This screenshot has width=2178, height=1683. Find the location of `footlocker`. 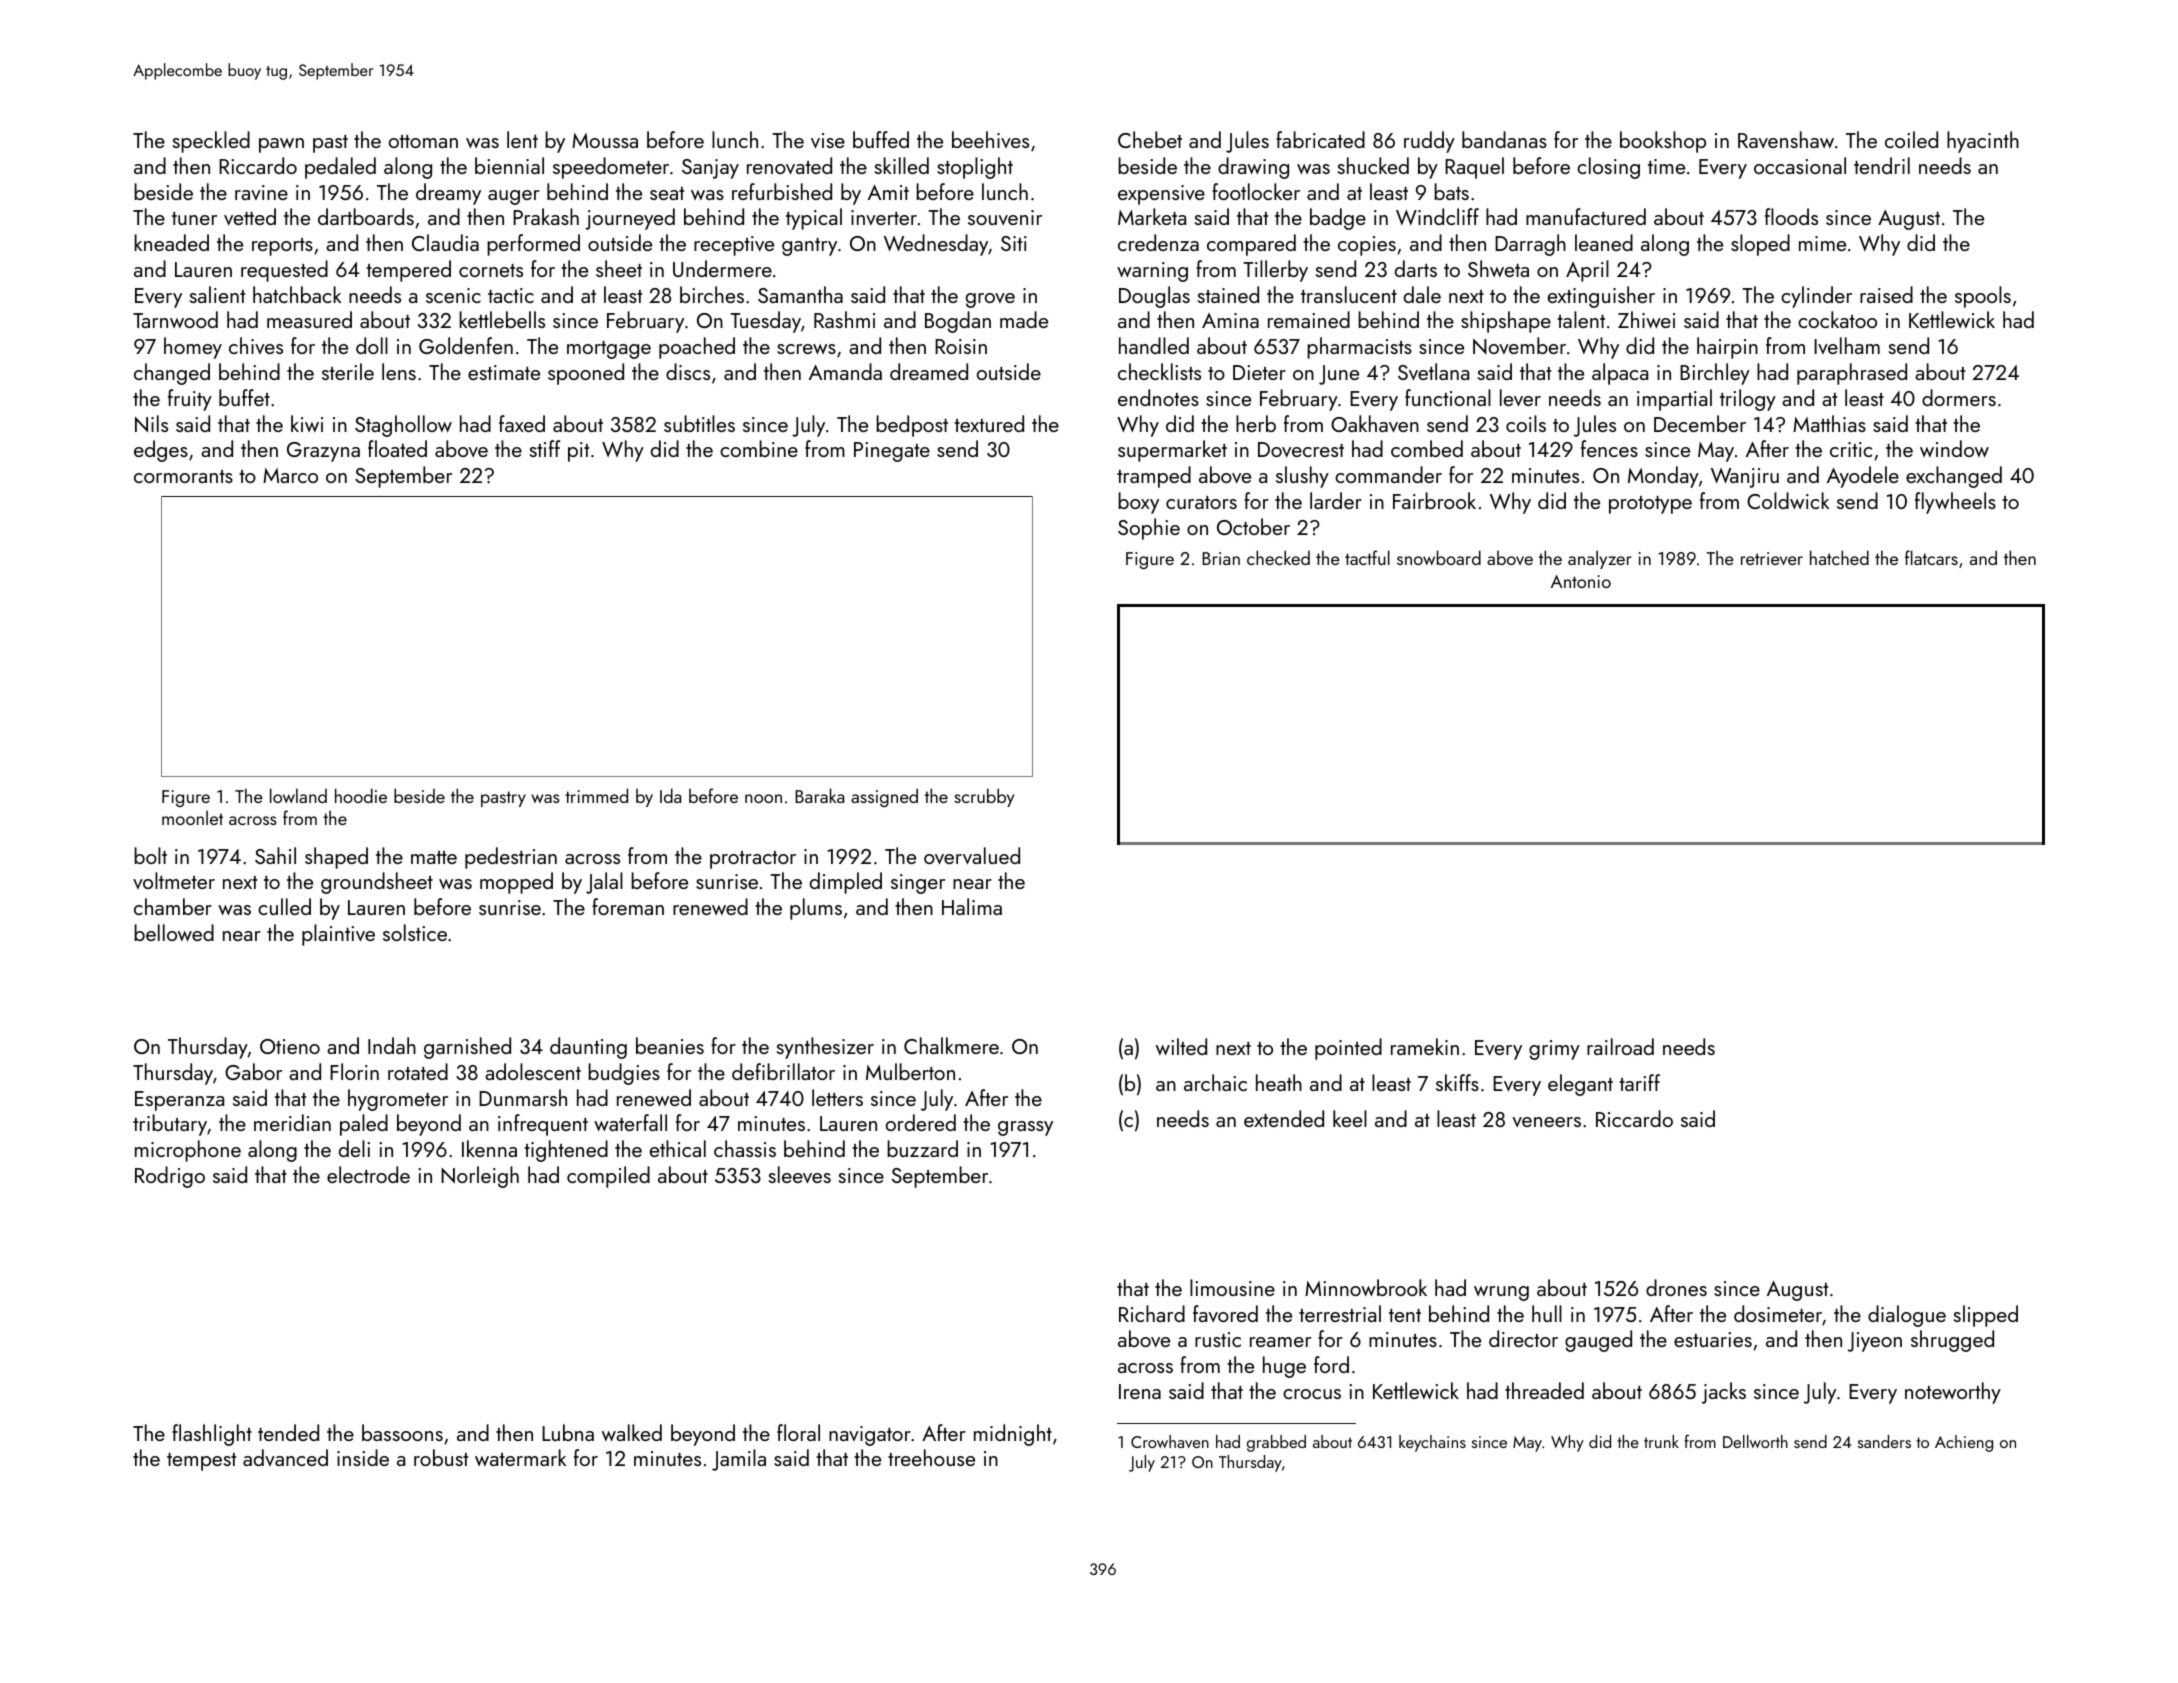

footlocker is located at coordinates (1256, 191).
